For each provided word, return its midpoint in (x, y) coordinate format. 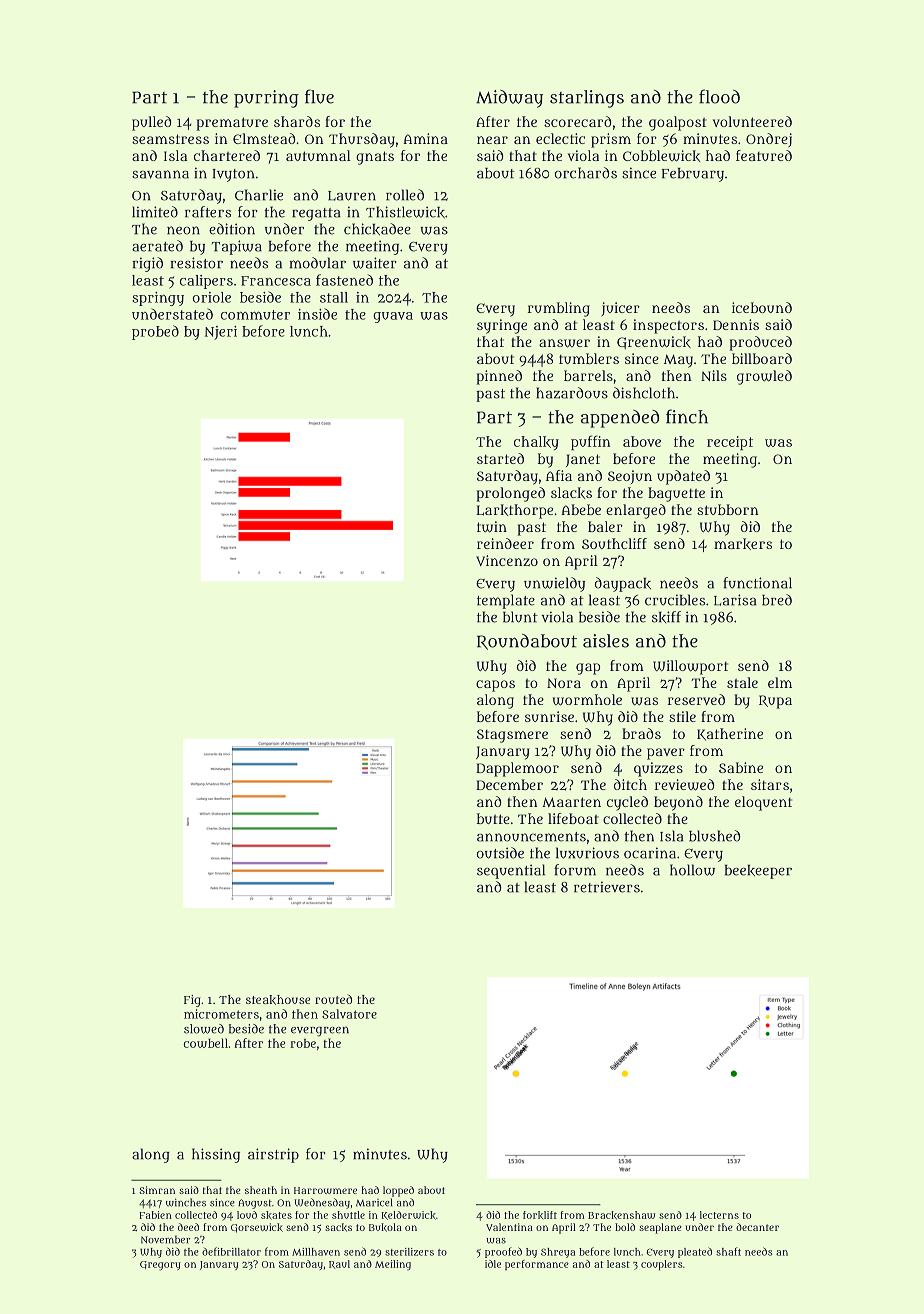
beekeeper (758, 872)
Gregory (160, 1266)
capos (495, 686)
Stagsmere (512, 736)
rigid (148, 264)
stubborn (728, 509)
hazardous (572, 393)
